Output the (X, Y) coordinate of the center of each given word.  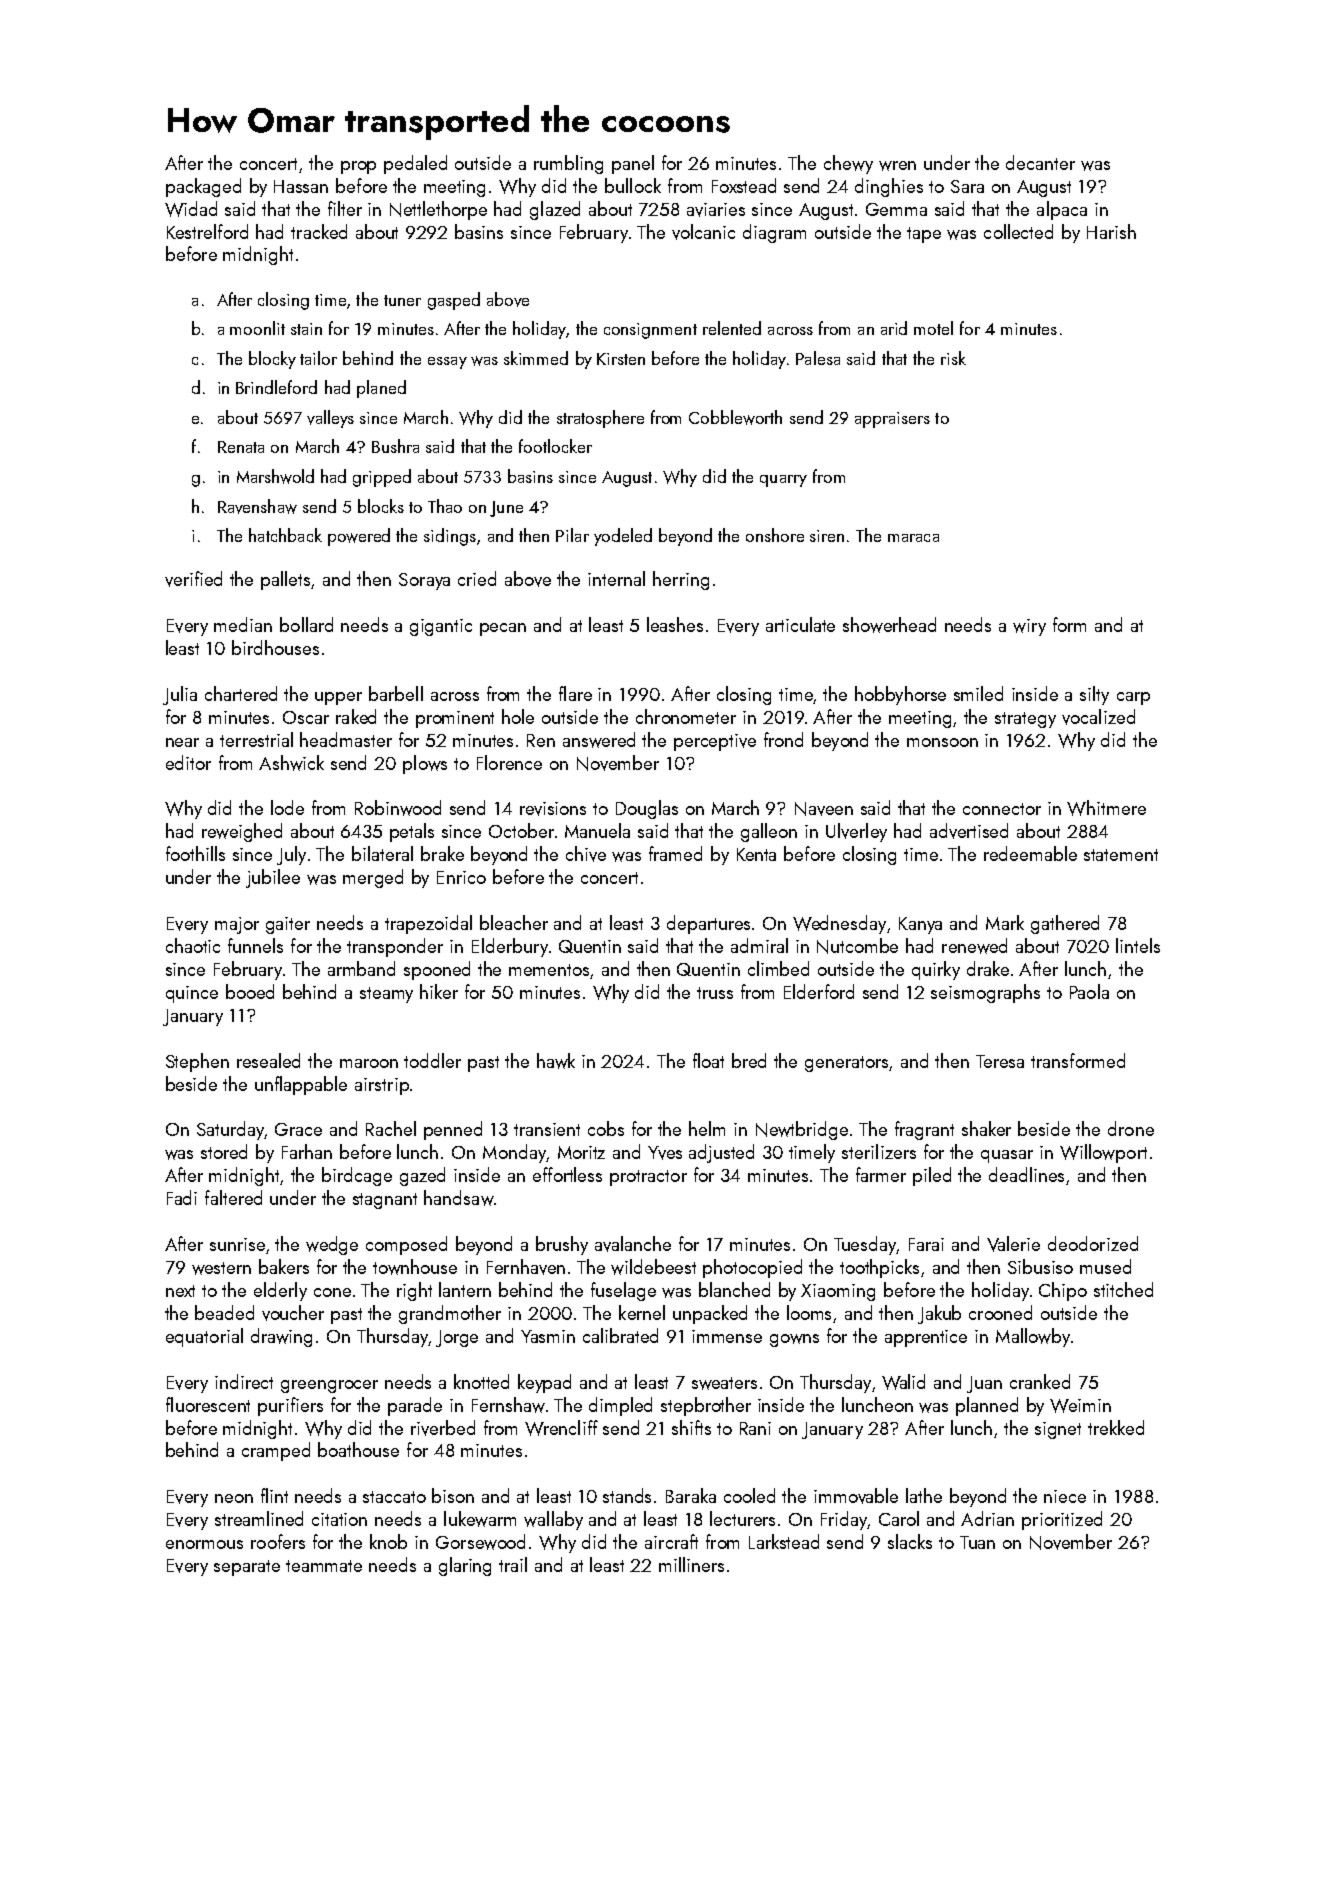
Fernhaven (526, 1267)
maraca (913, 538)
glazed (555, 210)
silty (1094, 695)
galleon (769, 832)
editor (188, 762)
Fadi (182, 1197)
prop (358, 167)
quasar (1007, 1156)
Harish (1111, 231)
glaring (465, 1566)
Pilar (572, 535)
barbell (396, 693)
